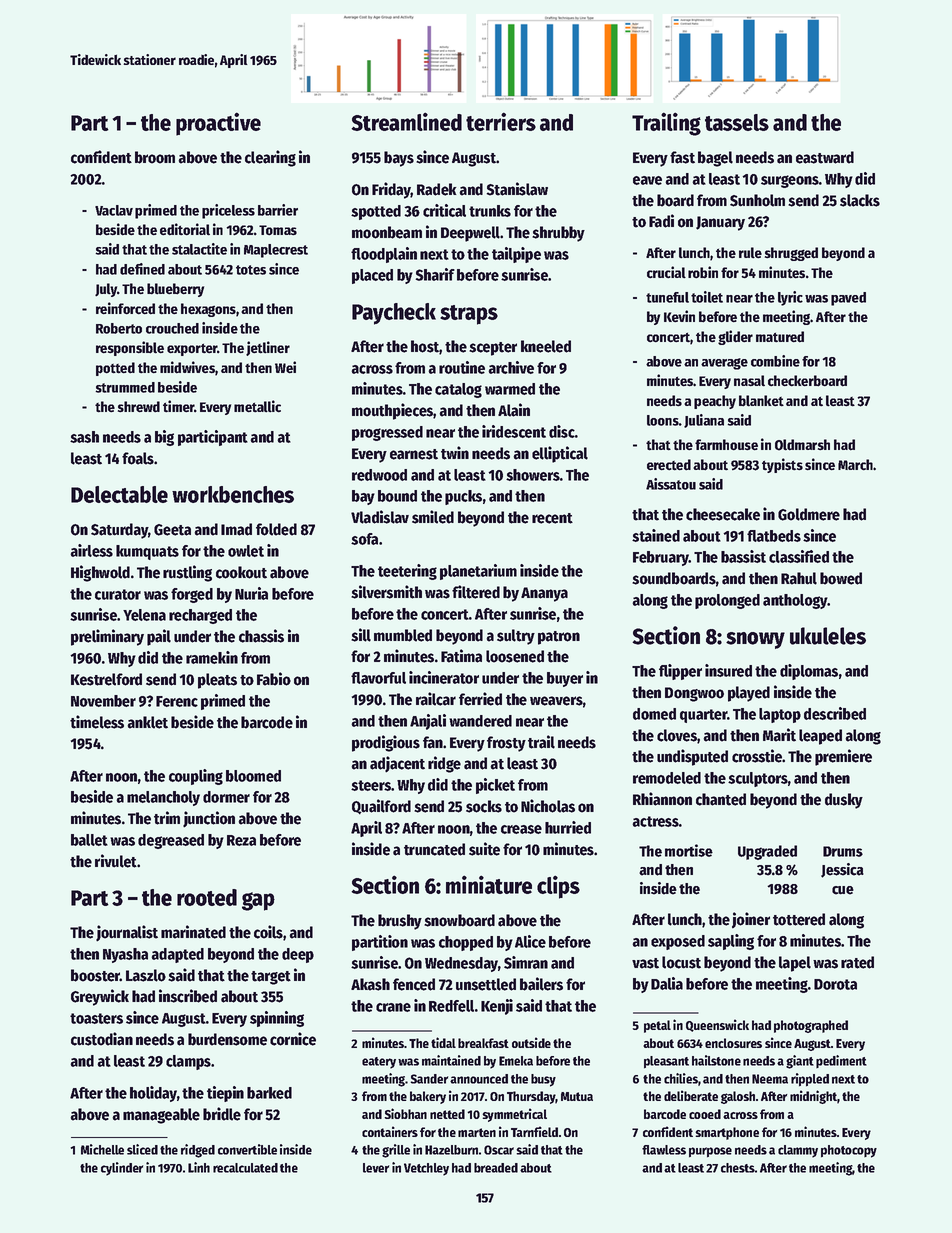 The width and height of the document is (952, 1233). I want to click on silversmith, so click(386, 592).
